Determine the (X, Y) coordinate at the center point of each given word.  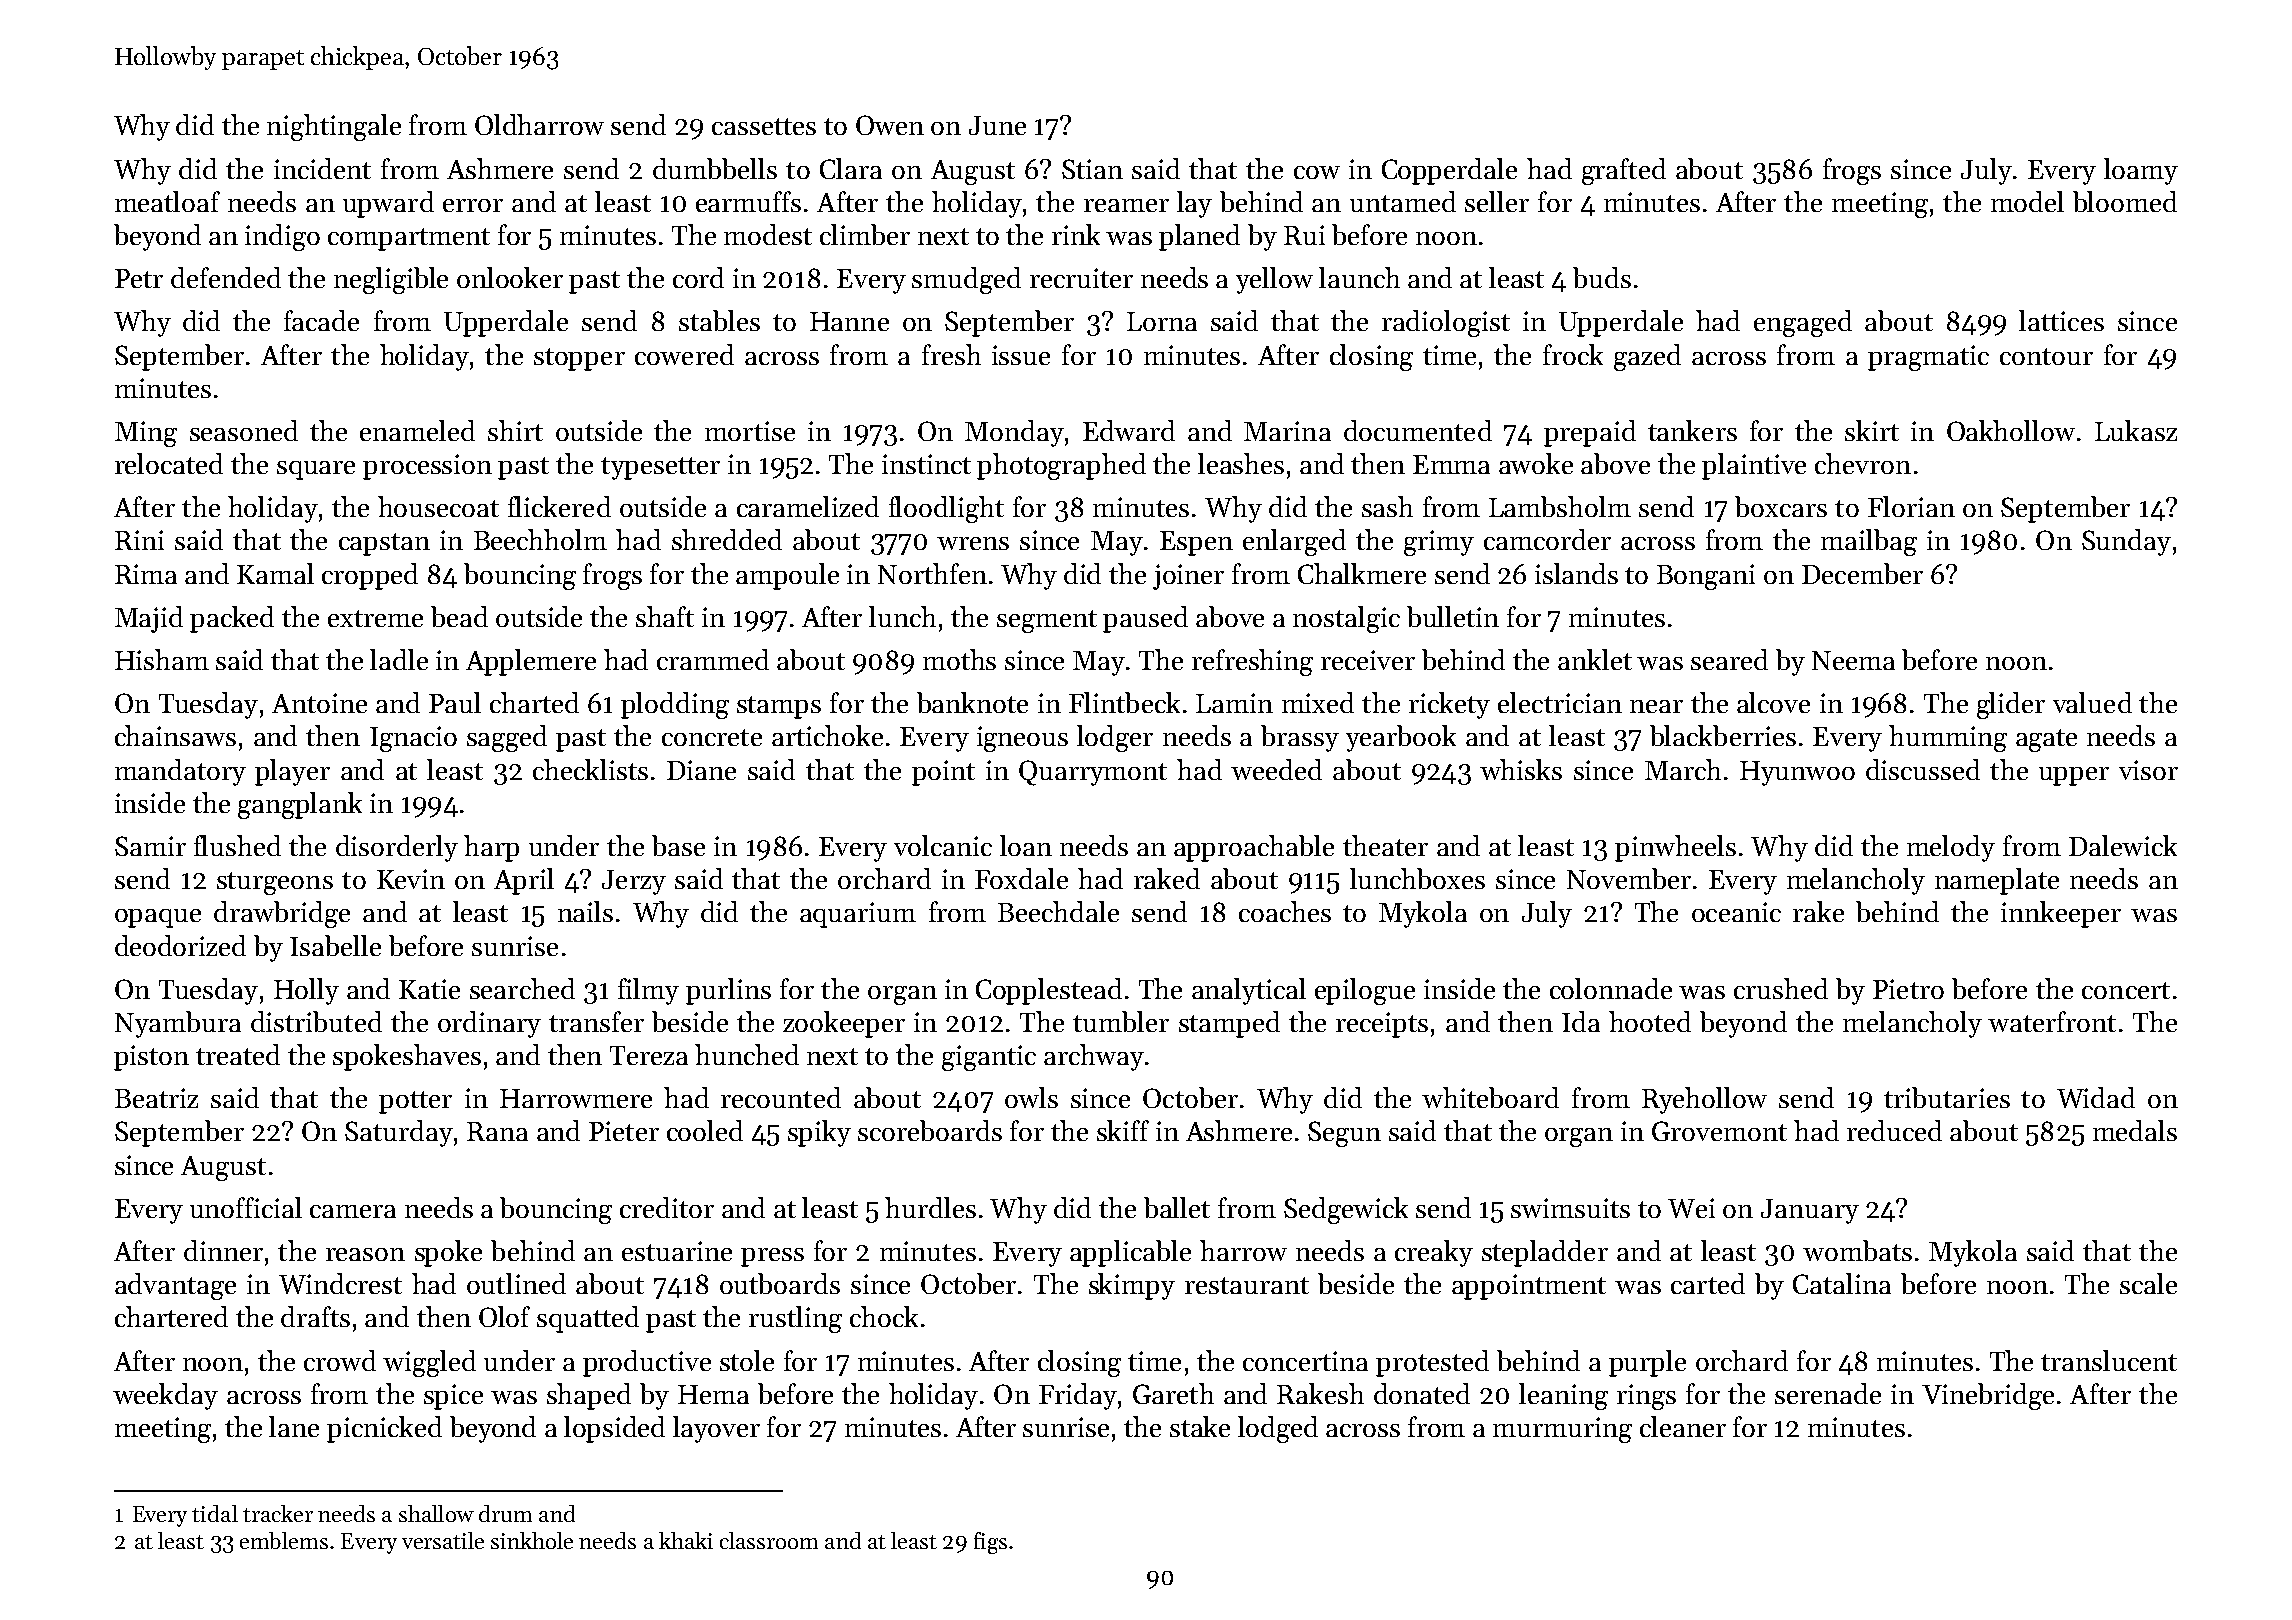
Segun (1344, 1134)
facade (321, 320)
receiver (1368, 660)
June (997, 125)
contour (2046, 356)
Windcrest (340, 1283)
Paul (455, 702)
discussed (1923, 769)
